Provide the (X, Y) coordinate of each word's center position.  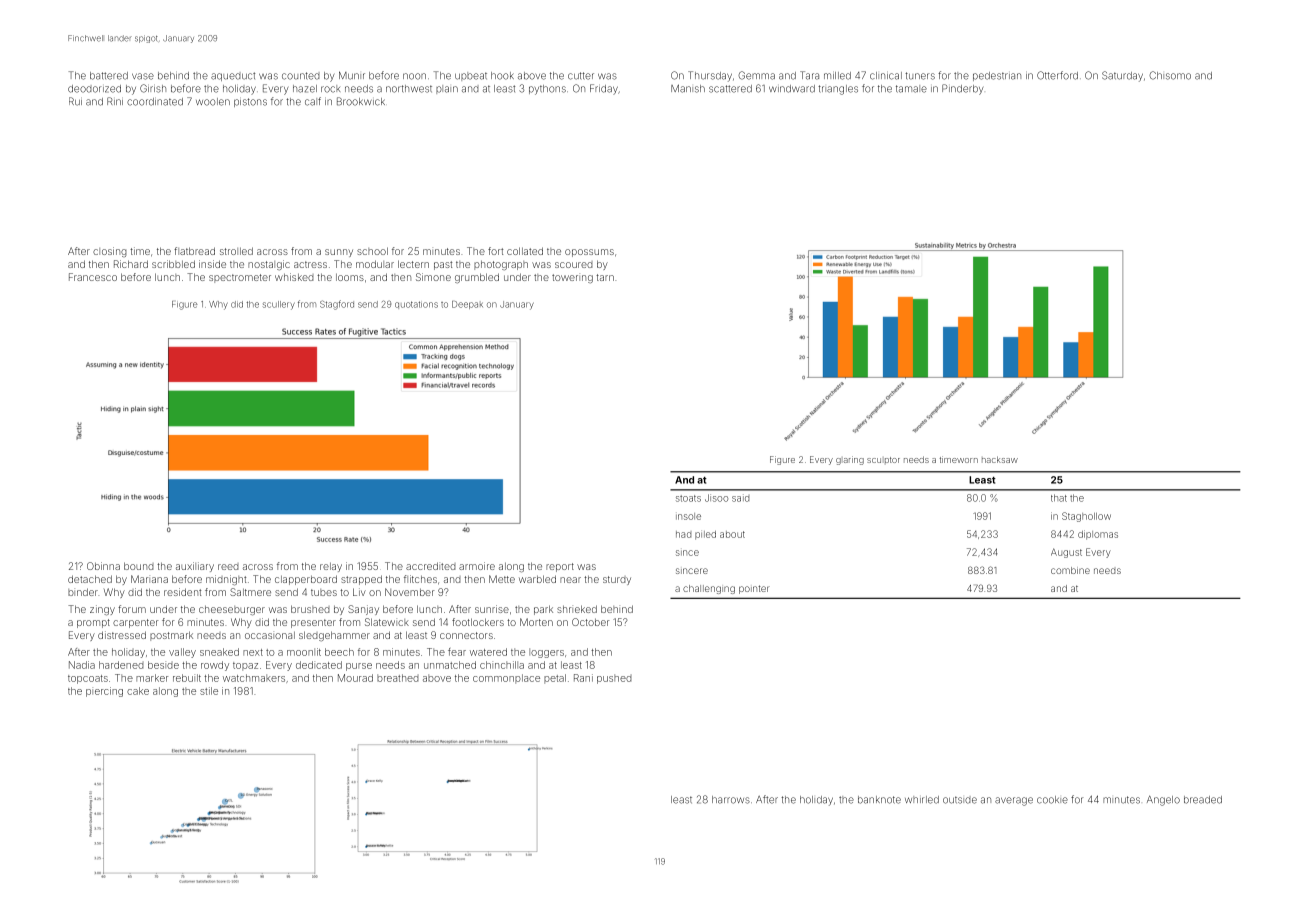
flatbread (194, 251)
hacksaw (1000, 459)
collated (525, 251)
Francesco (93, 277)
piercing (104, 692)
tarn (605, 277)
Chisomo (1170, 75)
